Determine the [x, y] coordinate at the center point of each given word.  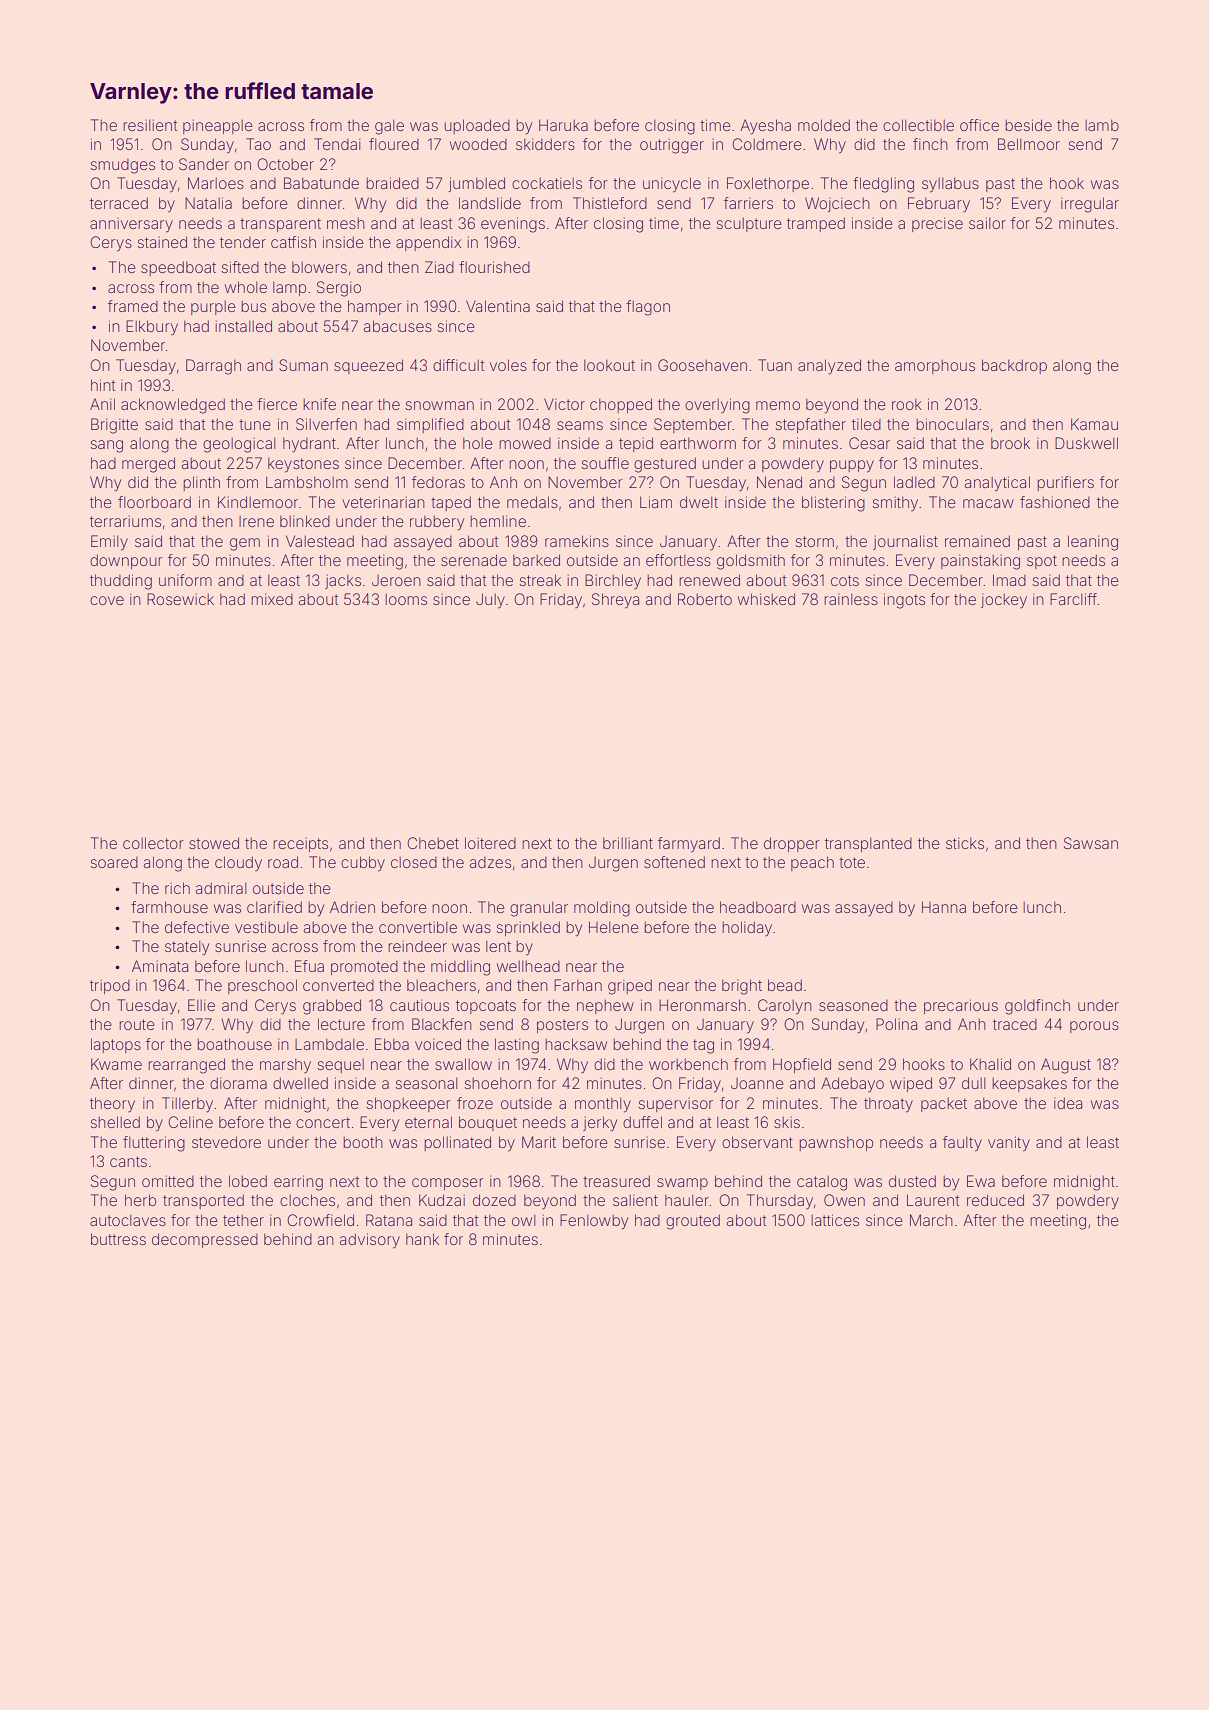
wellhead [528, 966]
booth [363, 1142]
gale [389, 127]
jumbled [476, 184]
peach [812, 863]
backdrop [1014, 366]
